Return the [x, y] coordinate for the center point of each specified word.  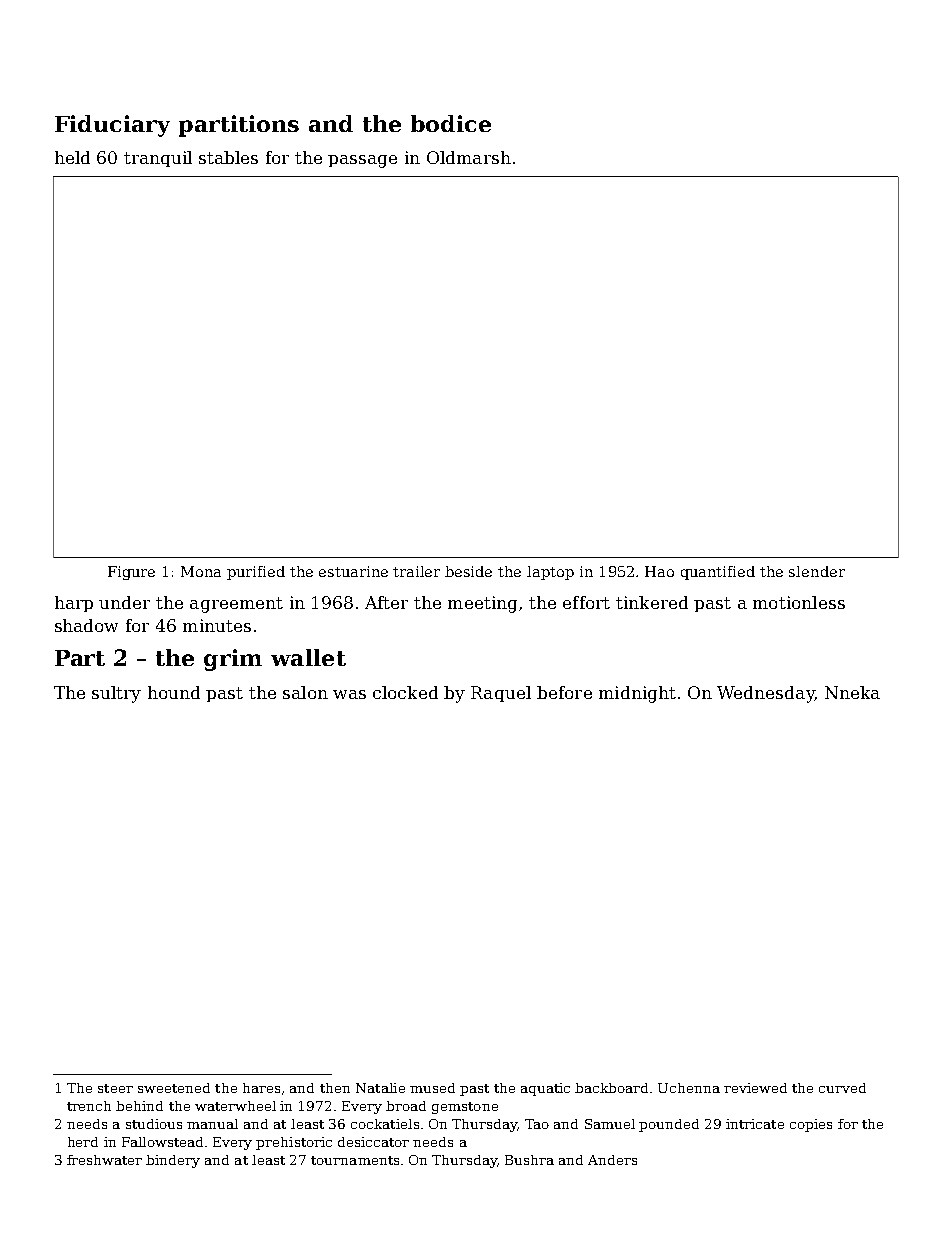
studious [154, 1124]
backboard [611, 1088]
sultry [116, 694]
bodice [451, 123]
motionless [799, 602]
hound [174, 692]
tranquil [158, 159]
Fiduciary [112, 126]
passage [362, 161]
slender [817, 571]
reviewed [755, 1088]
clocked [405, 692]
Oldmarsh [469, 157]
